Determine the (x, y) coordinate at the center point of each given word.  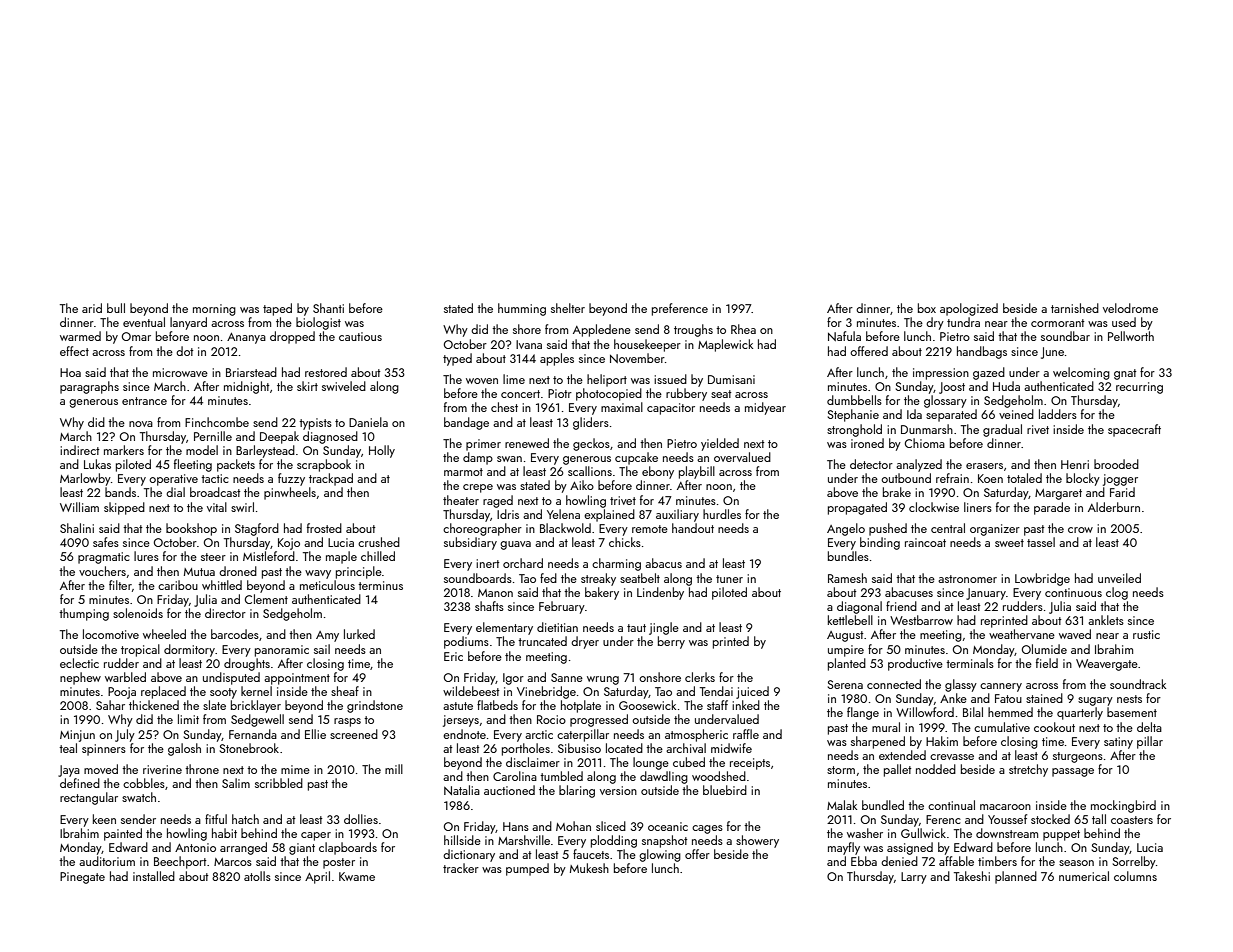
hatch (245, 819)
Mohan (573, 826)
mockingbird (1123, 806)
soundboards (478, 578)
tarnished (1075, 308)
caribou (178, 585)
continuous (1073, 592)
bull (116, 308)
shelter (568, 308)
